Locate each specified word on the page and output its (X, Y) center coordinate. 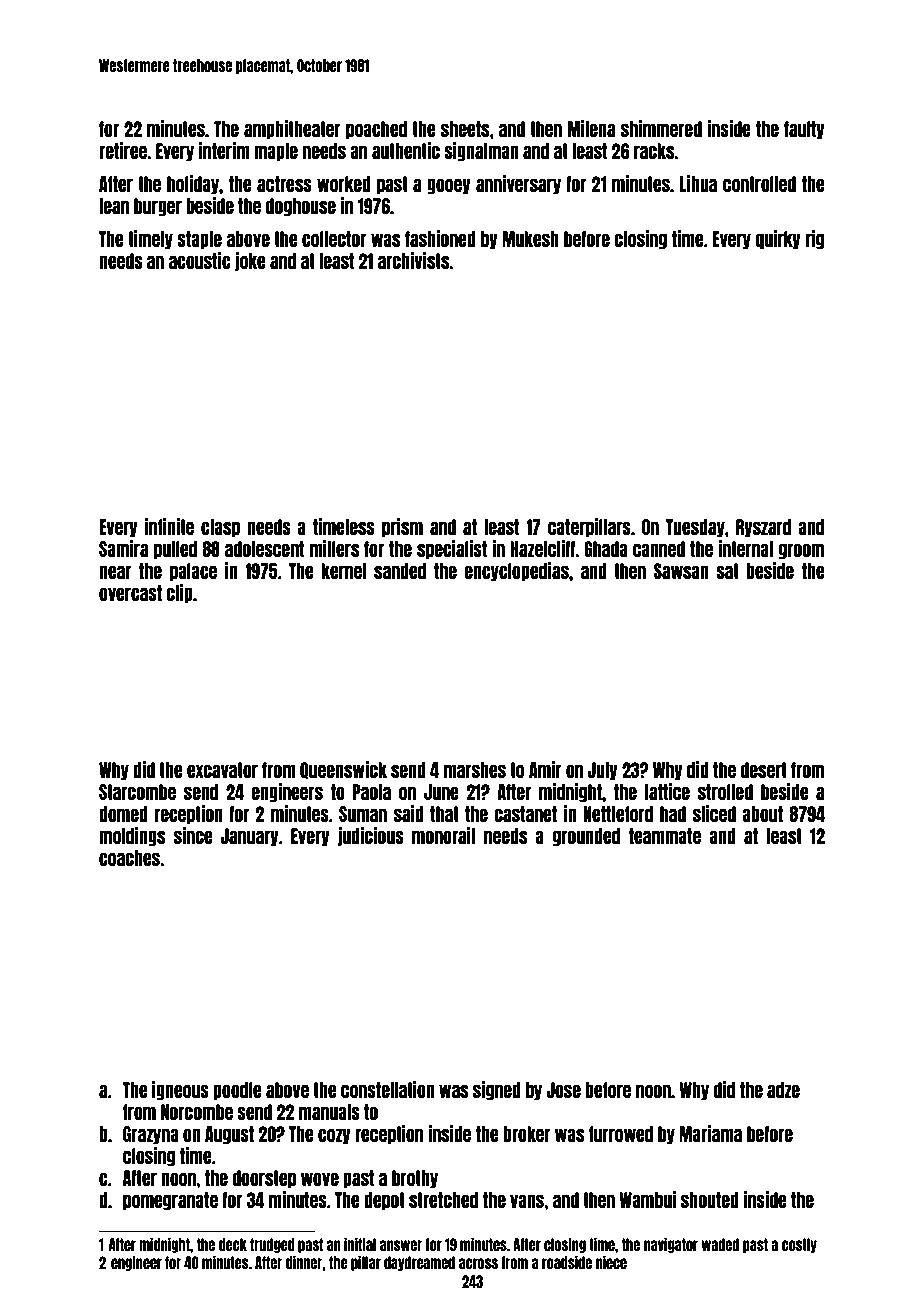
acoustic (200, 260)
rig (815, 240)
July (603, 771)
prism (402, 528)
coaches (129, 858)
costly (799, 1245)
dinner (304, 1262)
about (762, 814)
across (478, 1263)
